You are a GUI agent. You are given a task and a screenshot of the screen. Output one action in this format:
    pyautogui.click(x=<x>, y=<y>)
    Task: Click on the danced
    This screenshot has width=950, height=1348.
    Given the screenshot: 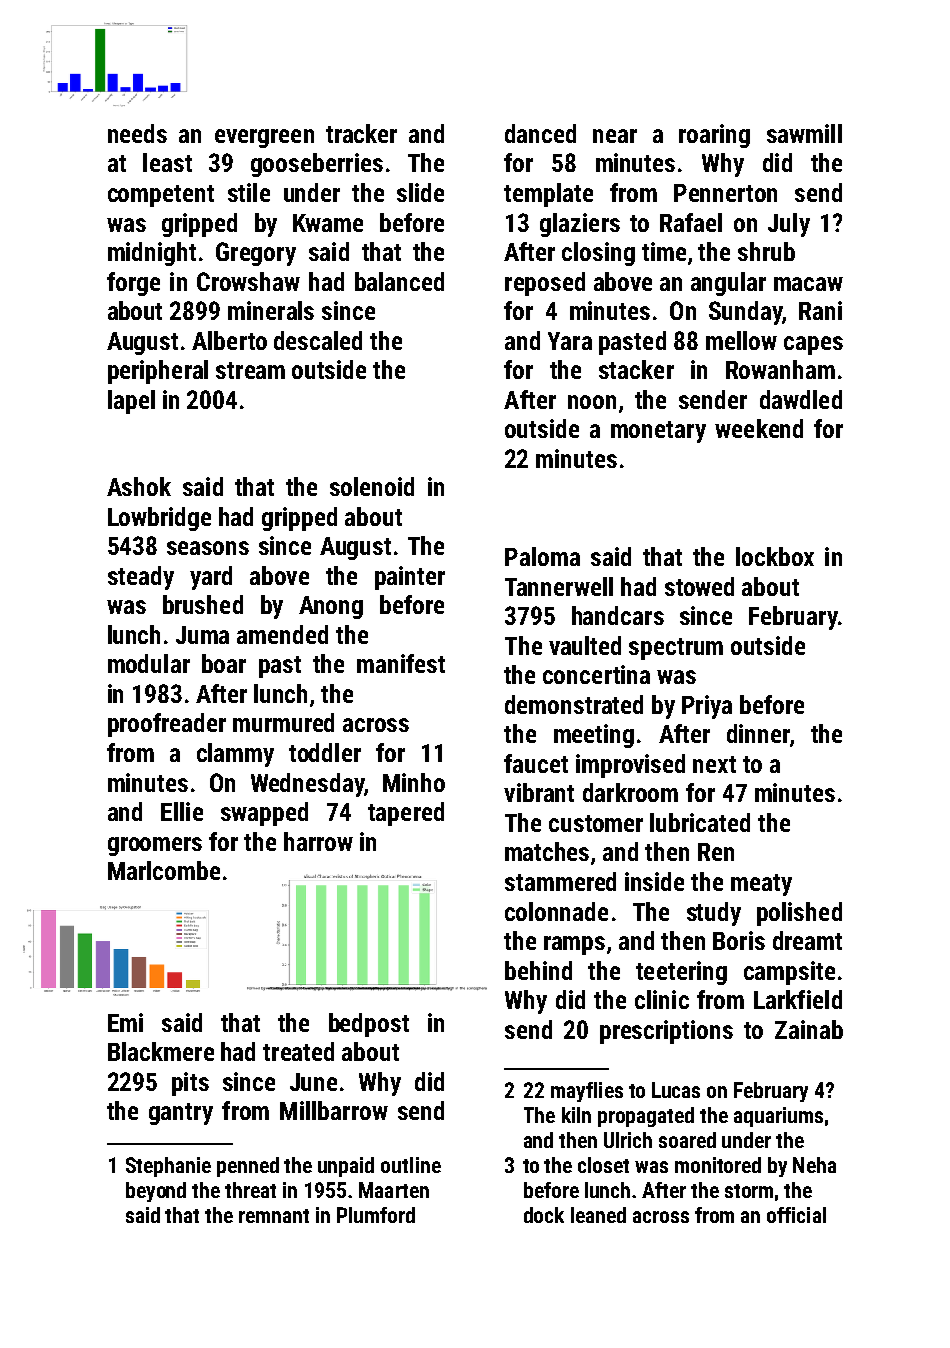 What is the action you would take?
    pyautogui.click(x=540, y=133)
